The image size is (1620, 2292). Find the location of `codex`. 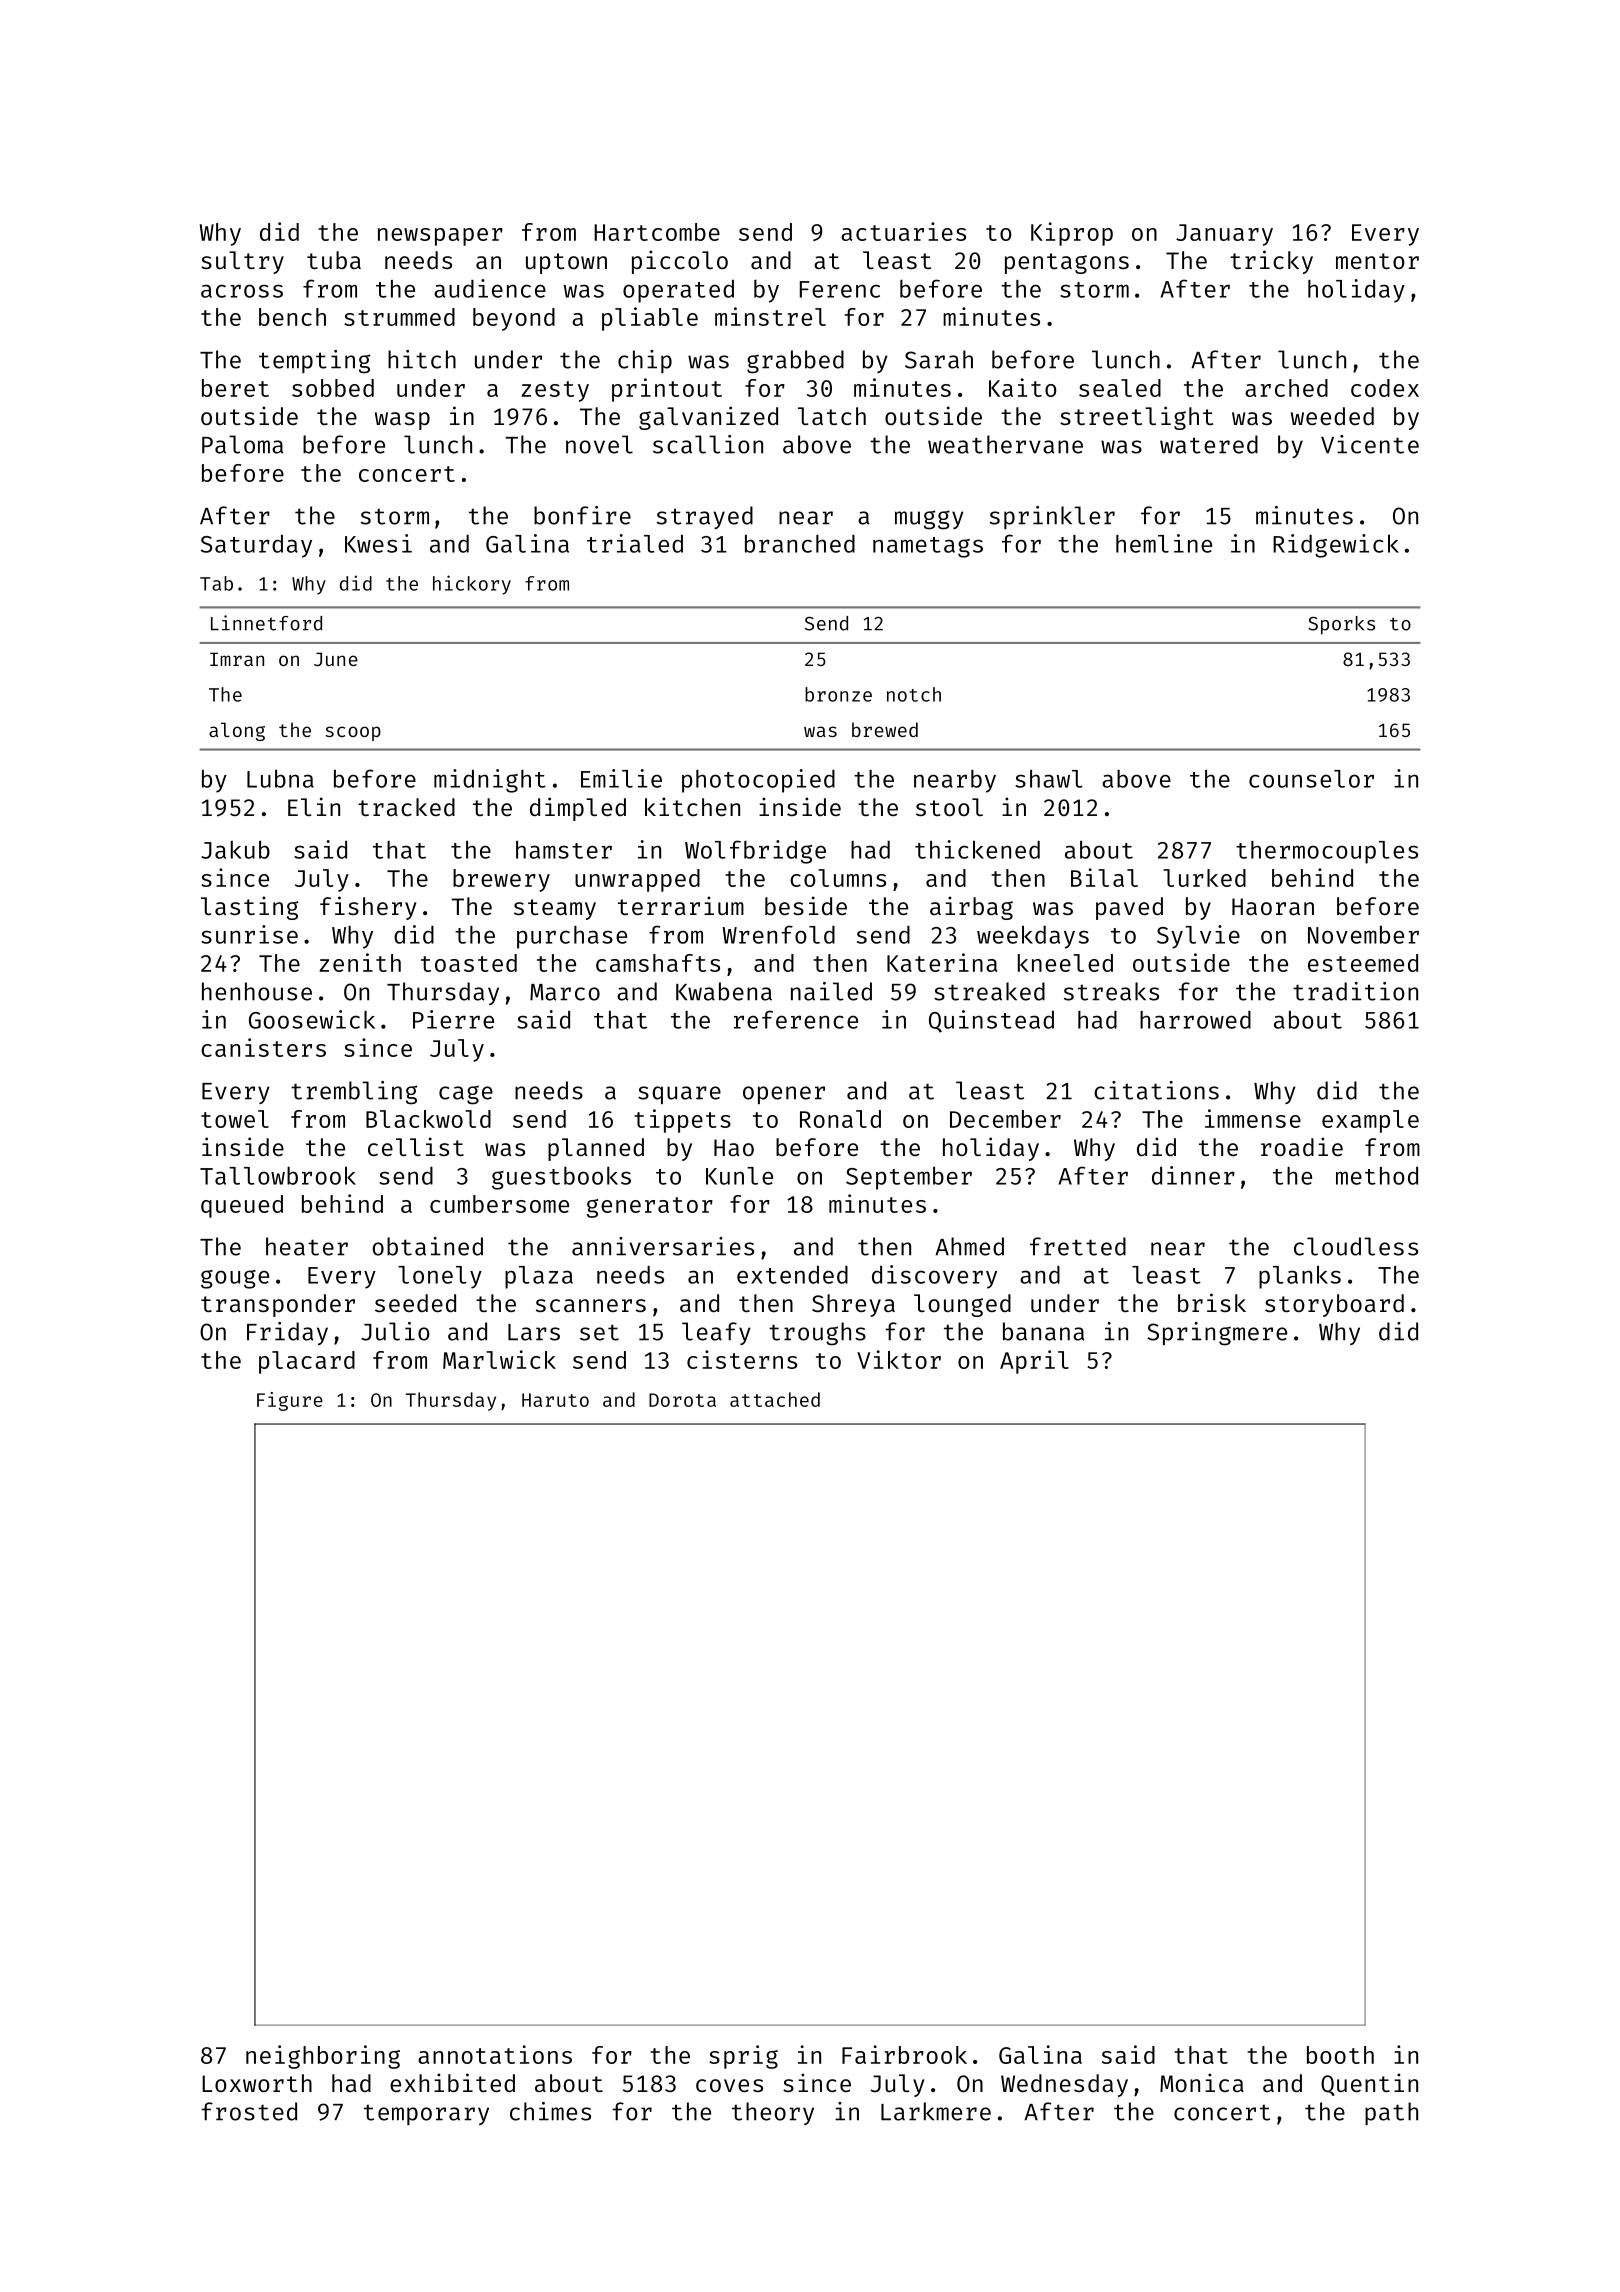

codex is located at coordinates (1385, 388).
